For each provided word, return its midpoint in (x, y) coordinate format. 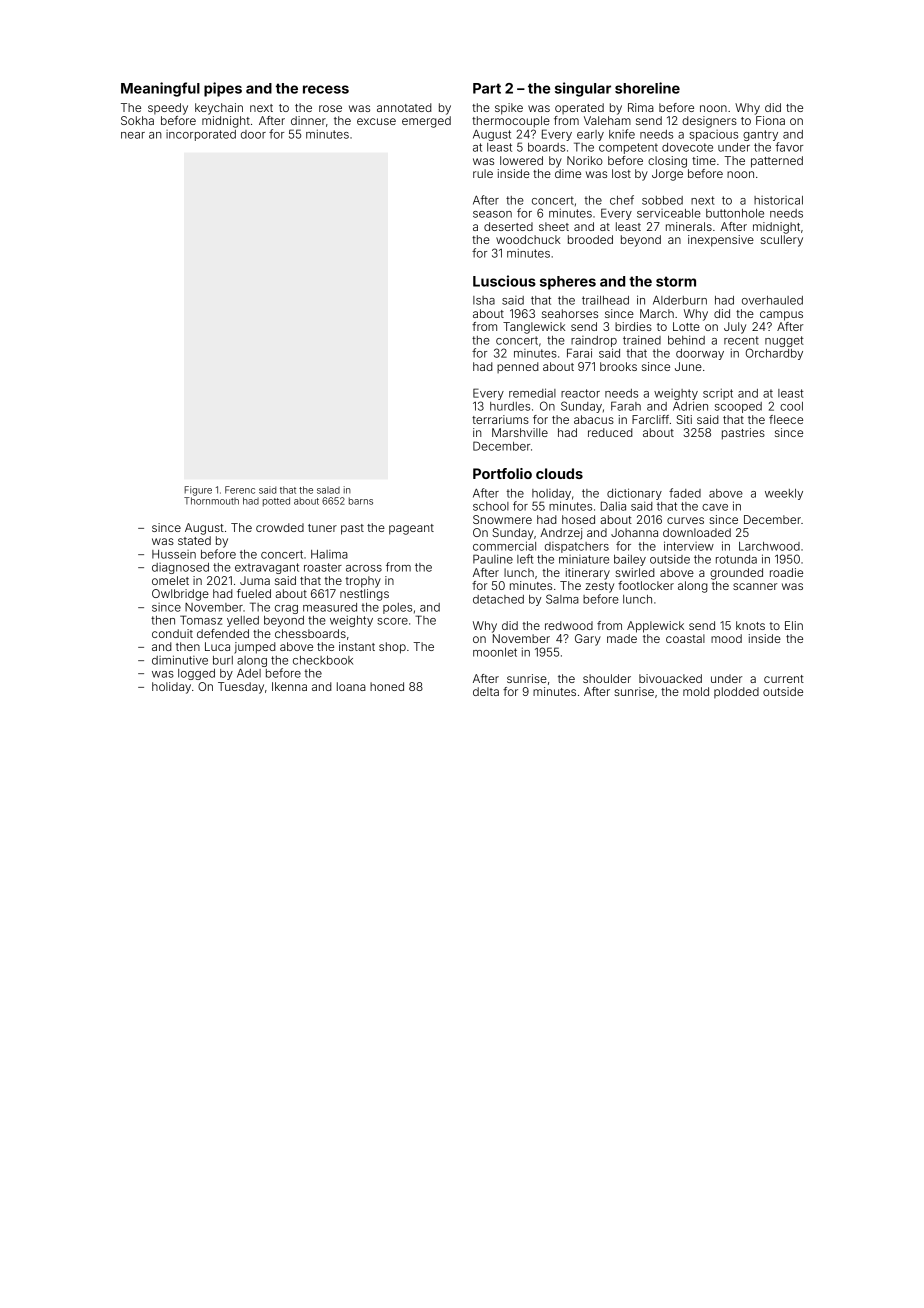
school (491, 506)
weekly (784, 494)
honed (387, 686)
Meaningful (160, 89)
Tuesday (241, 688)
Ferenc (240, 490)
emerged (426, 122)
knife (622, 134)
